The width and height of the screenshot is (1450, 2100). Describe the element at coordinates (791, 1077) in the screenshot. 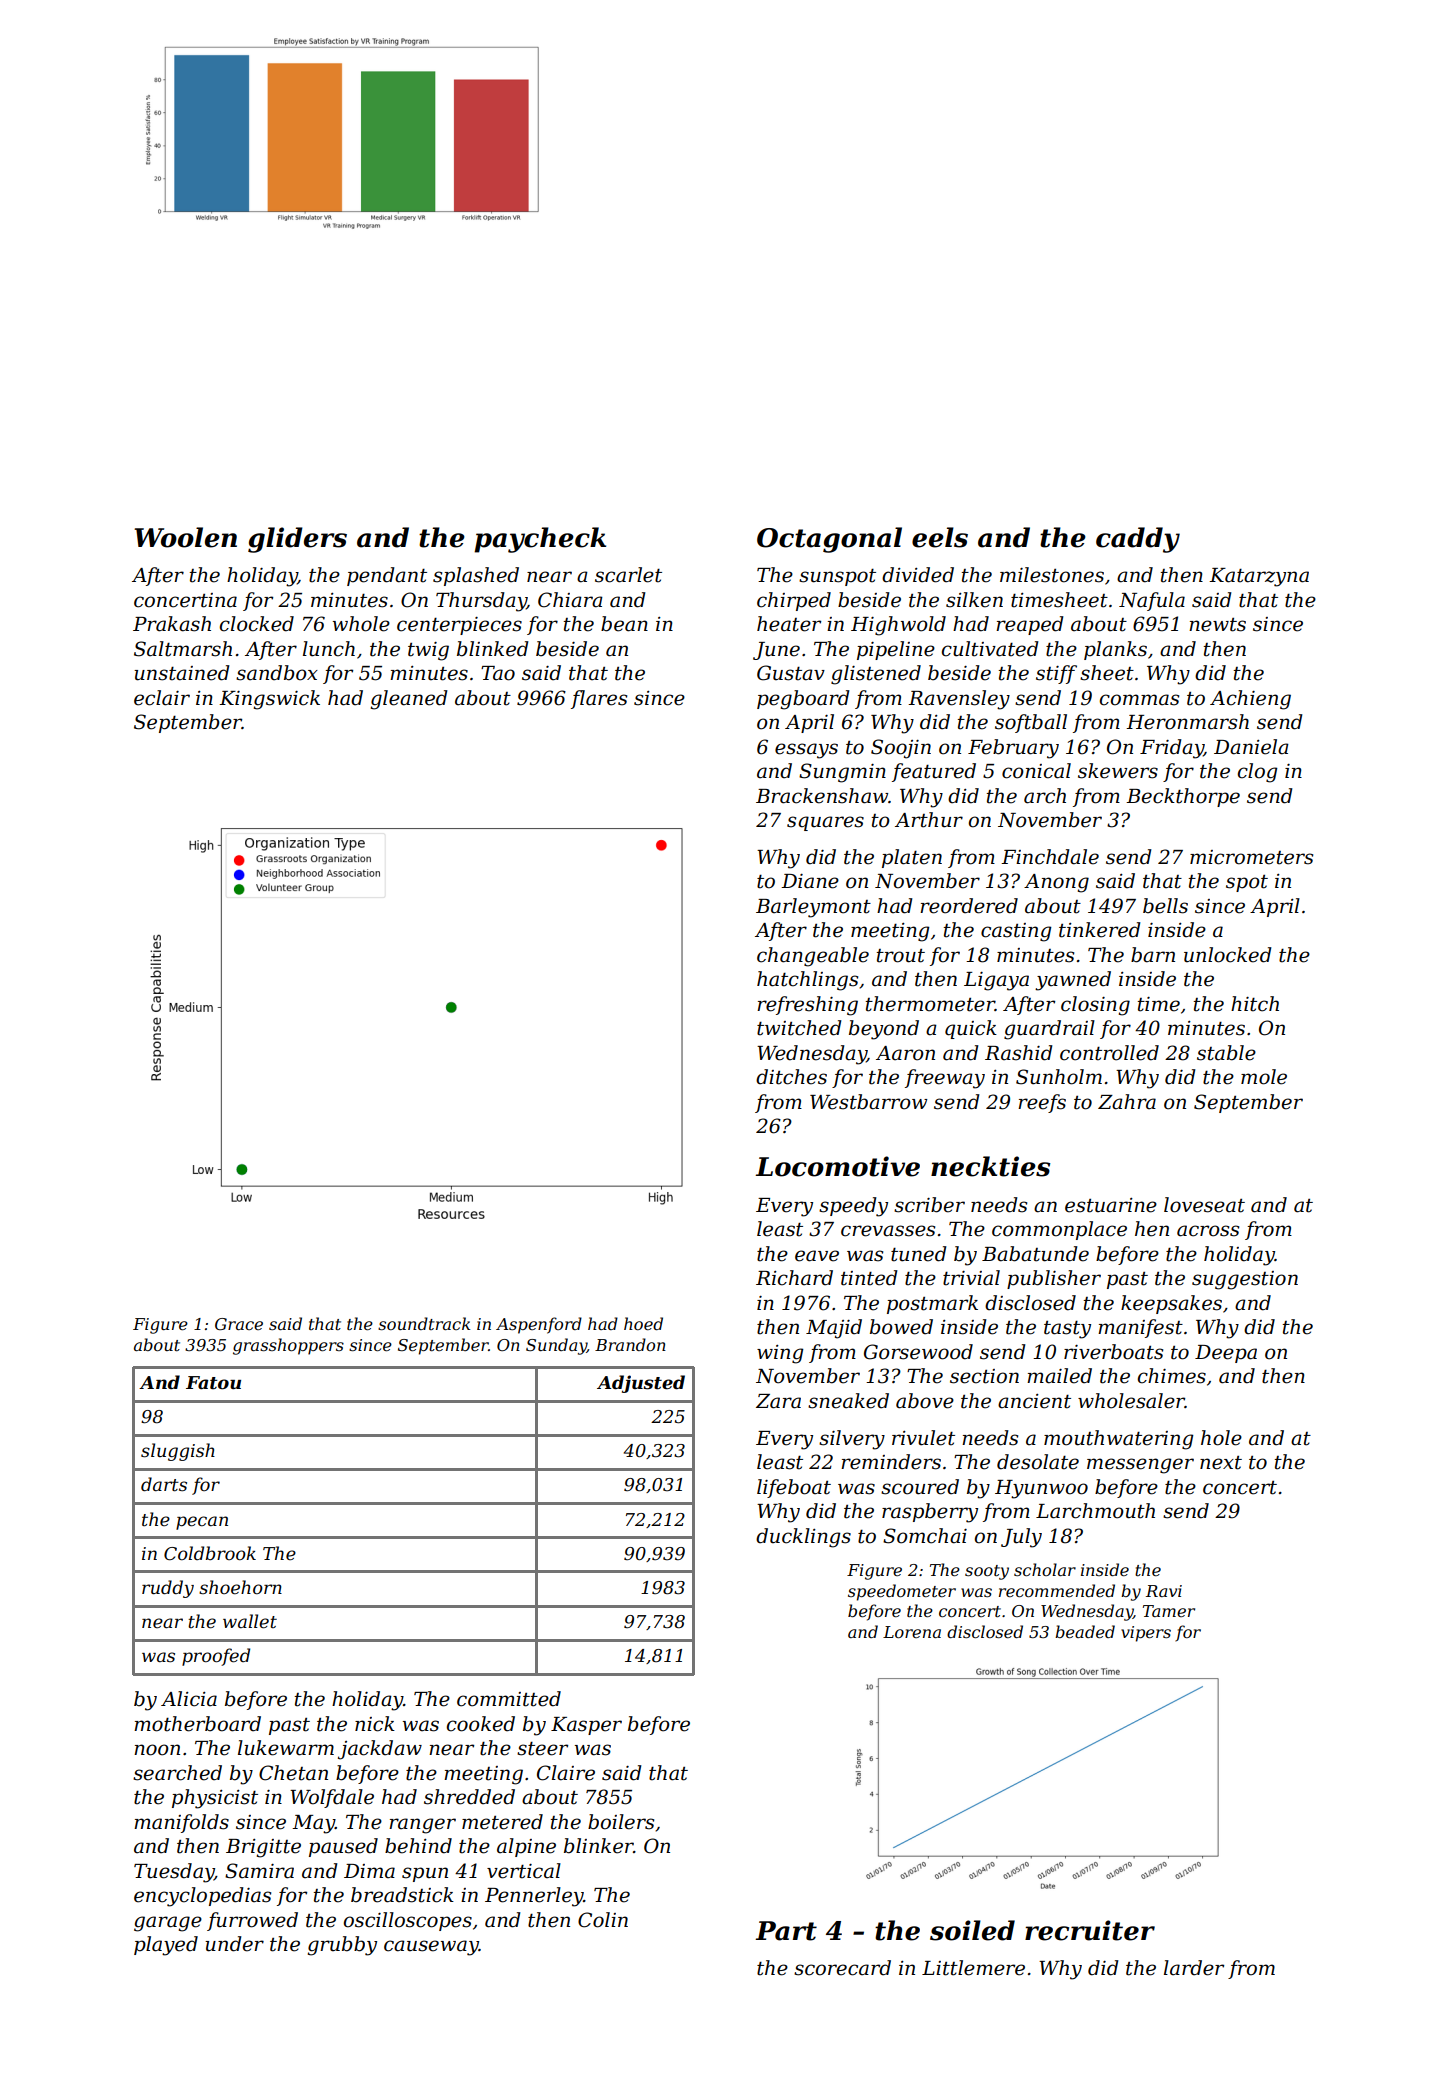

I see `ditches` at that location.
